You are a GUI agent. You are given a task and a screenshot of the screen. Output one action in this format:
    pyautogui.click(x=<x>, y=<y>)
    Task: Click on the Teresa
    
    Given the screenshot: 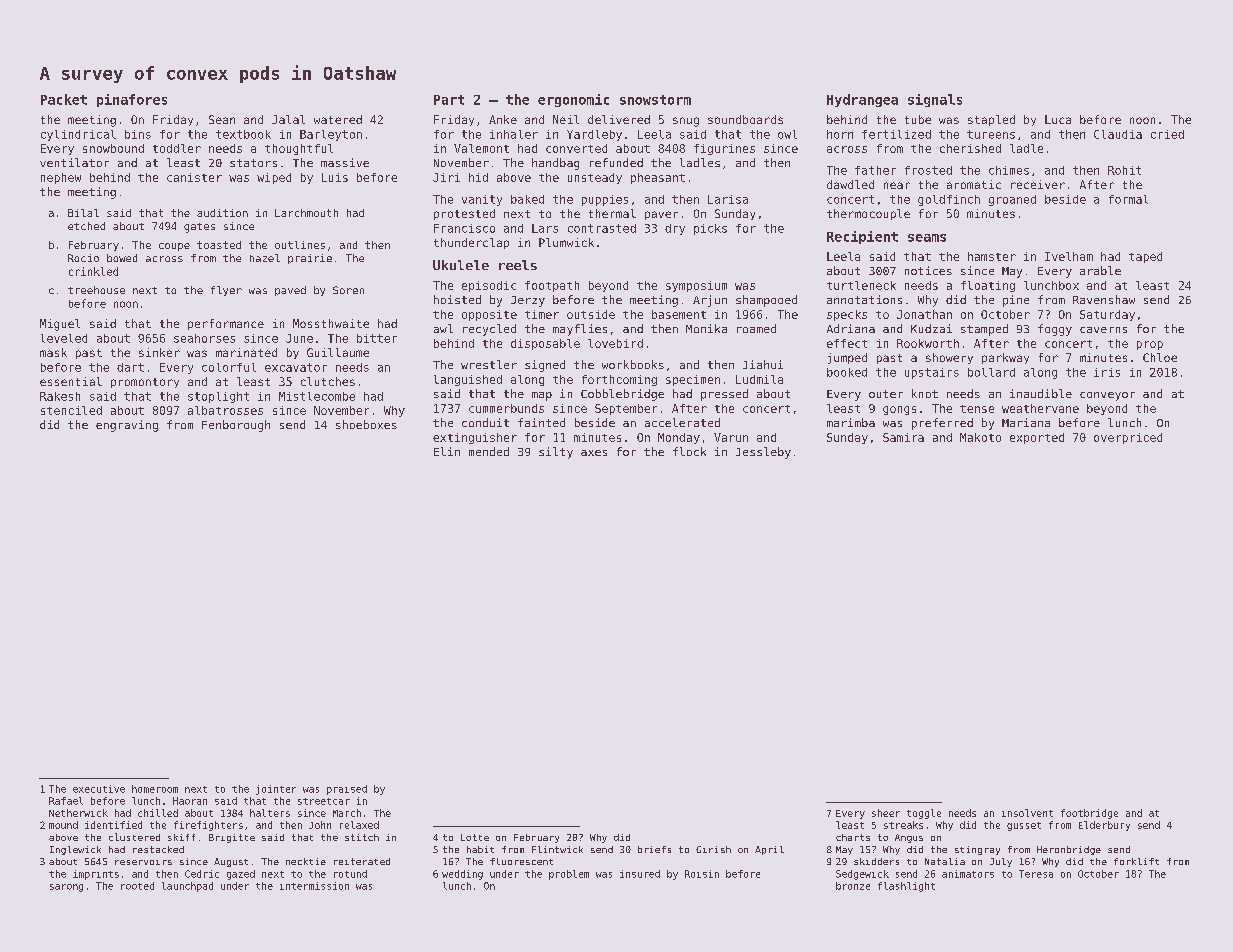 What is the action you would take?
    pyautogui.click(x=1036, y=874)
